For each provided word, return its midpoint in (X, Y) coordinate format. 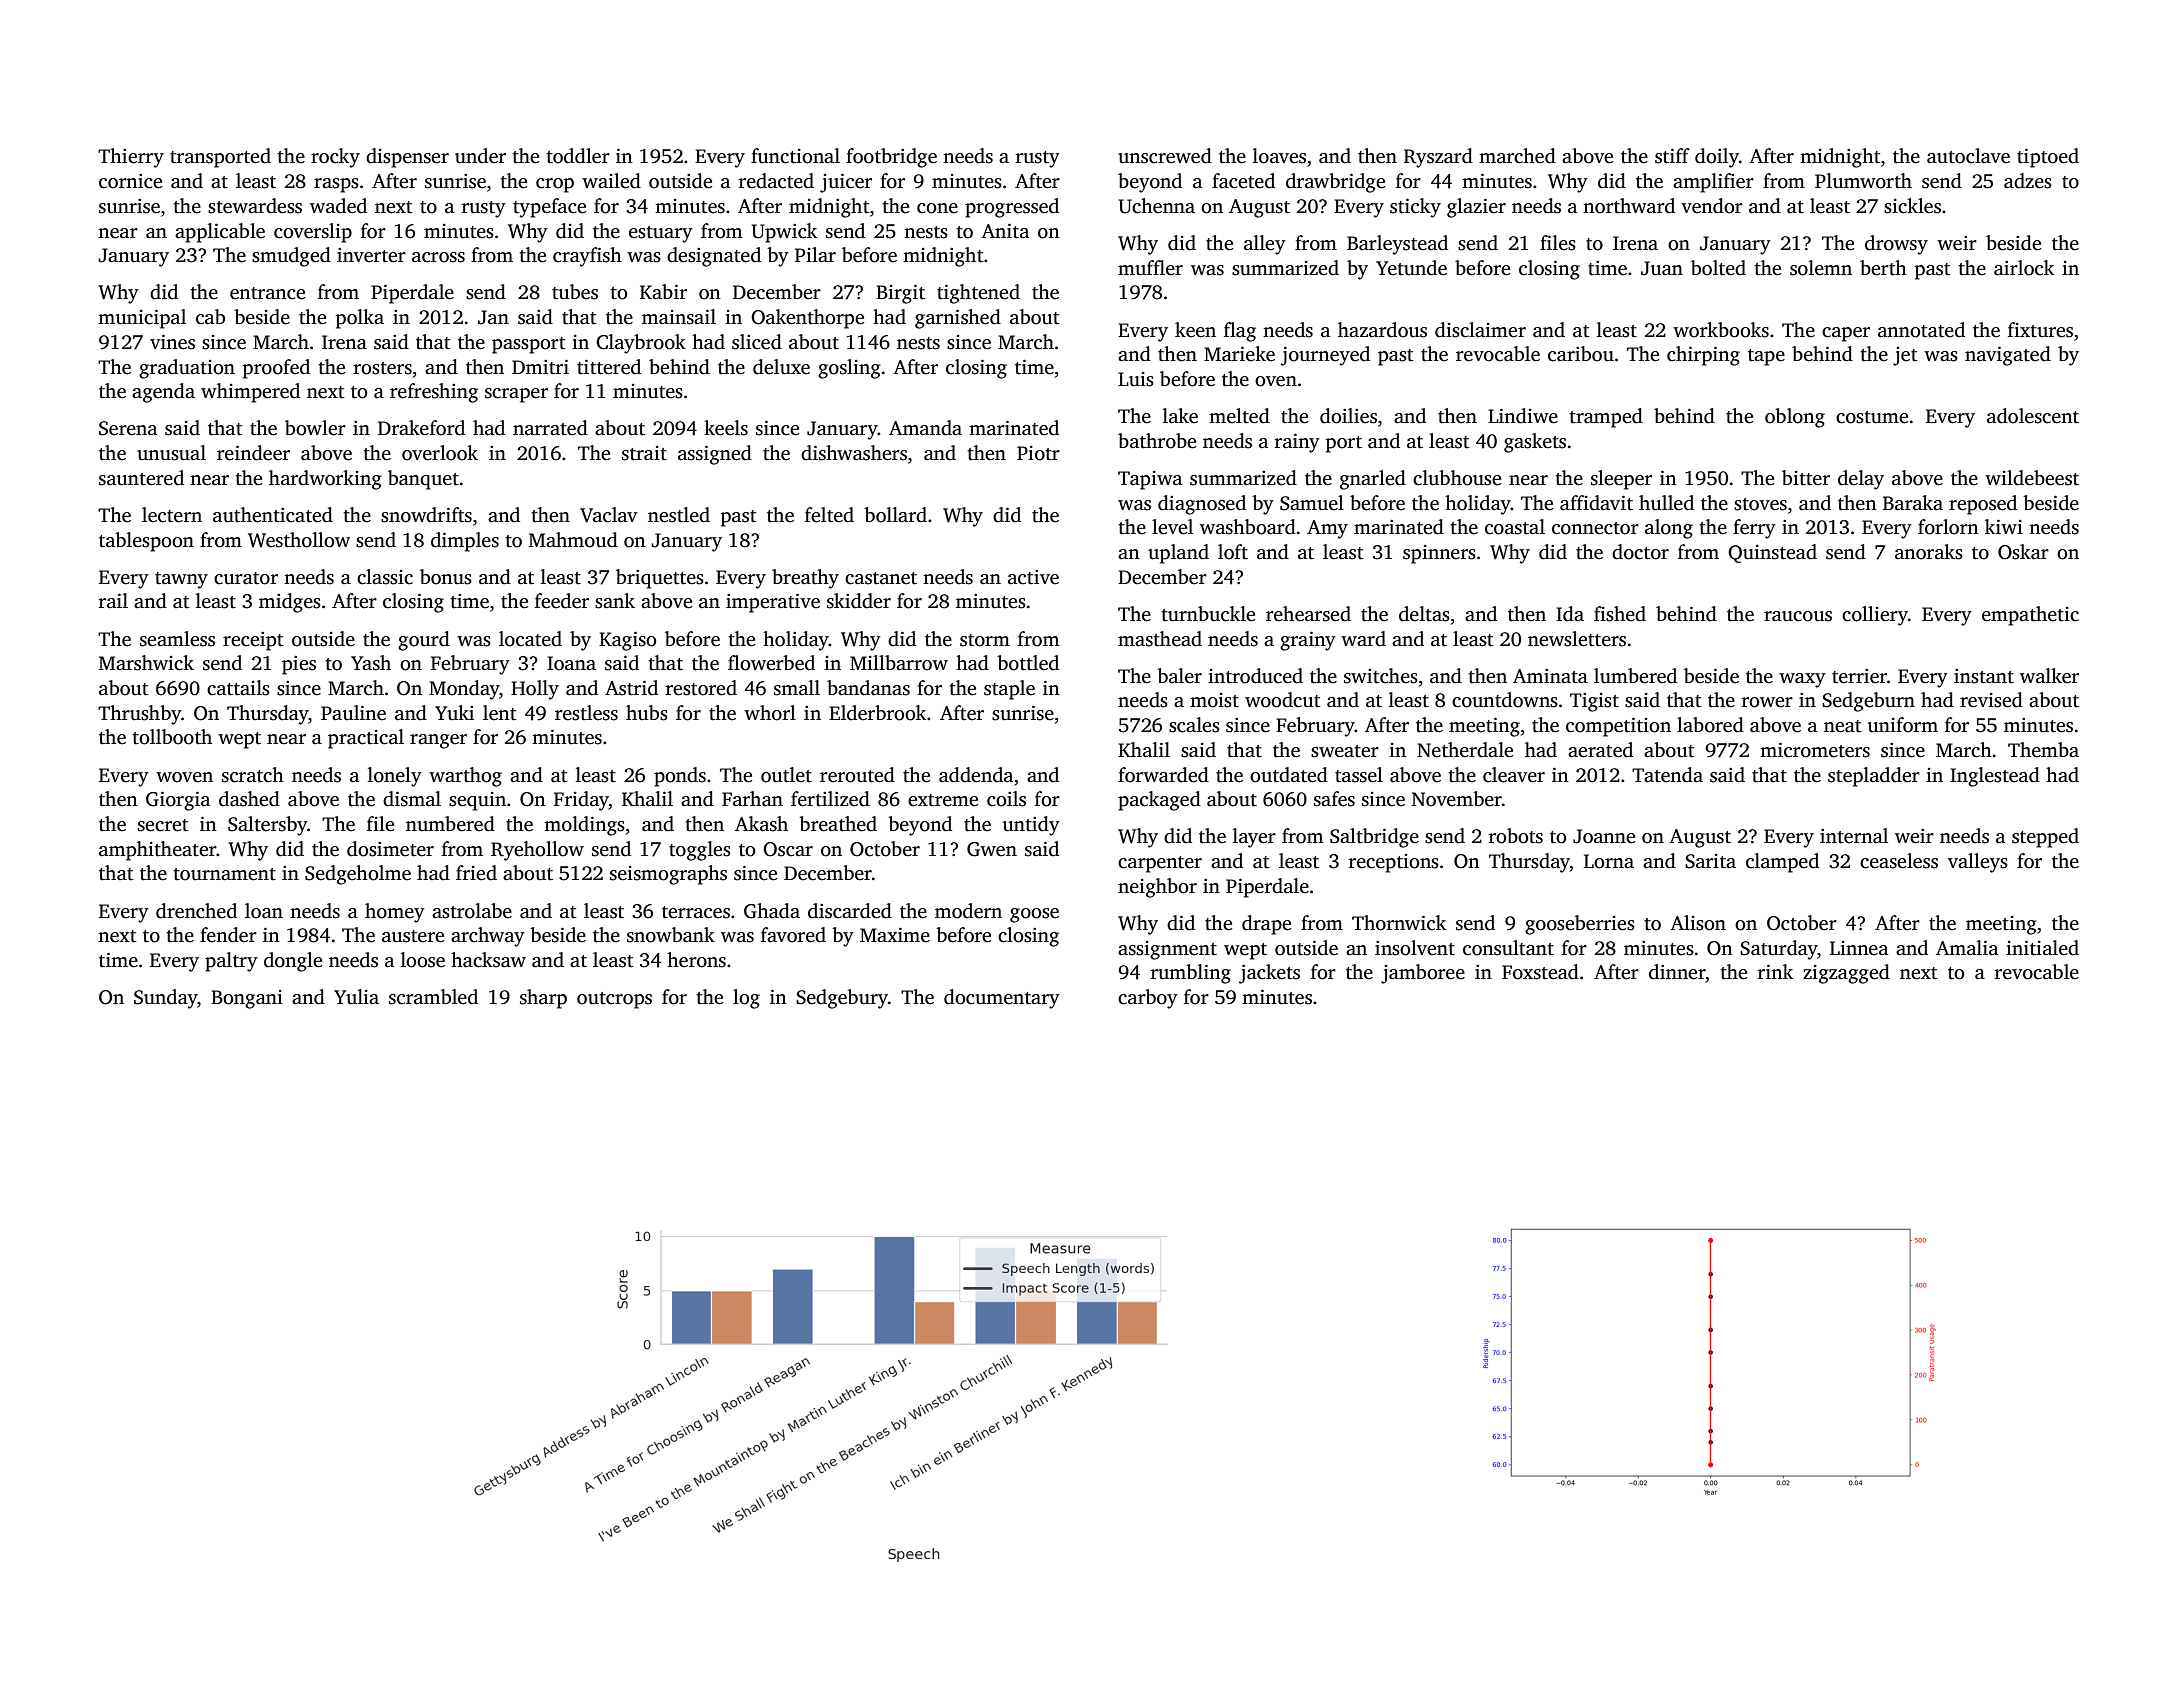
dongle (293, 962)
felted (829, 515)
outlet (786, 775)
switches (1381, 676)
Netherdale (1465, 750)
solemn (1821, 268)
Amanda (925, 428)
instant (1984, 676)
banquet (423, 480)
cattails (238, 688)
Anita (1005, 231)
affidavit (1596, 503)
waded (338, 206)
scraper (516, 395)
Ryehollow (537, 851)
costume (1872, 417)
